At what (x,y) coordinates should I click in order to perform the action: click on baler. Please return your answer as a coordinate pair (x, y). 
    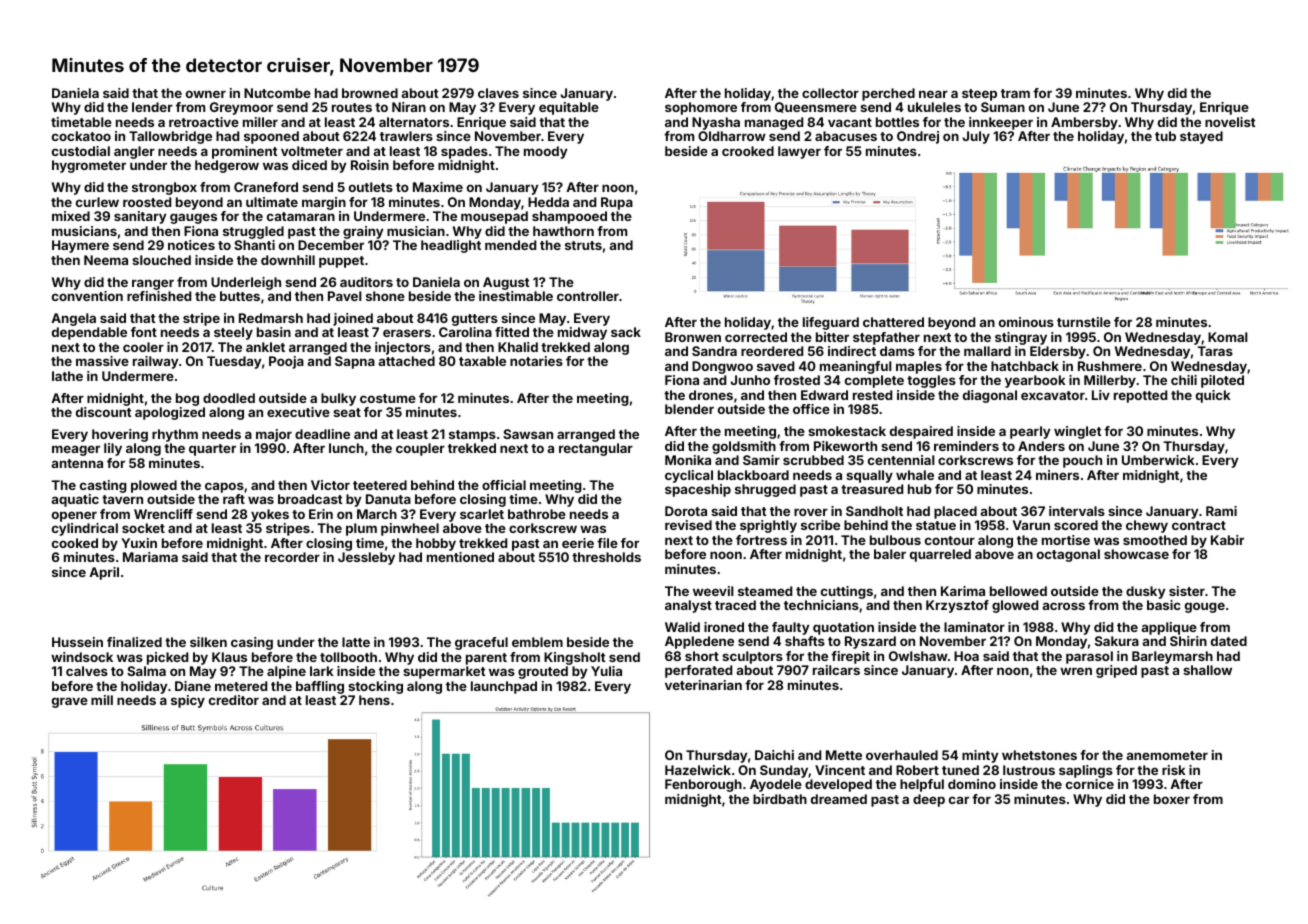
    Looking at the image, I should click on (890, 554).
